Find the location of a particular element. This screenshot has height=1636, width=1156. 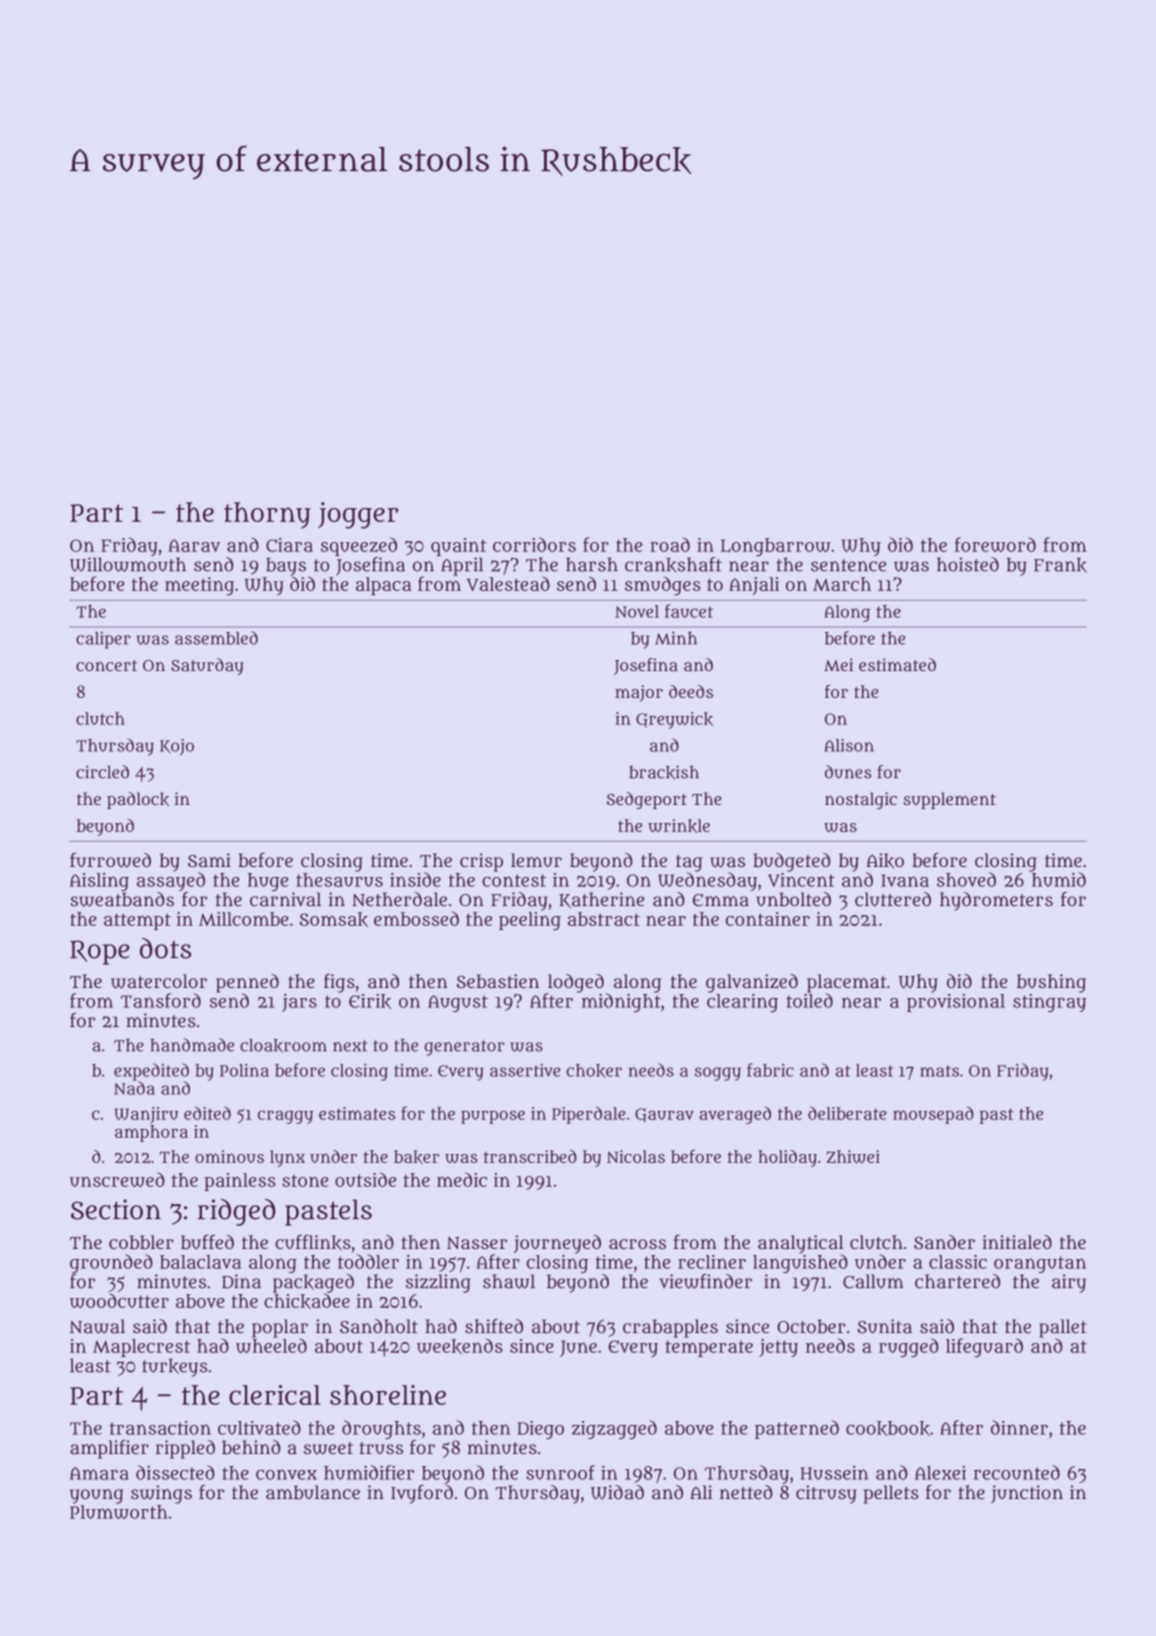

sentence is located at coordinates (848, 565).
